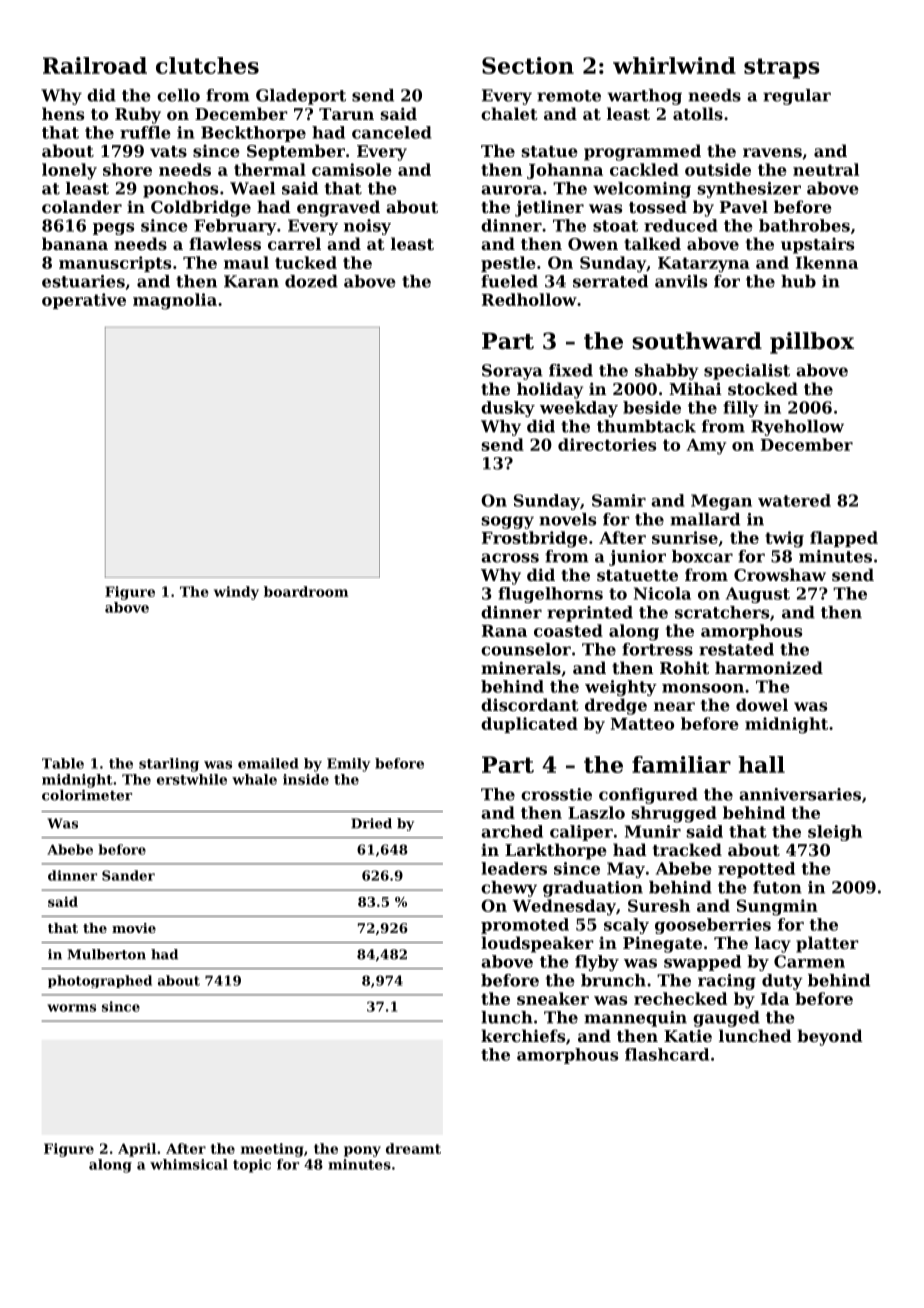 This screenshot has width=924, height=1308. Describe the element at coordinates (830, 1037) in the screenshot. I see `beyond` at that location.
